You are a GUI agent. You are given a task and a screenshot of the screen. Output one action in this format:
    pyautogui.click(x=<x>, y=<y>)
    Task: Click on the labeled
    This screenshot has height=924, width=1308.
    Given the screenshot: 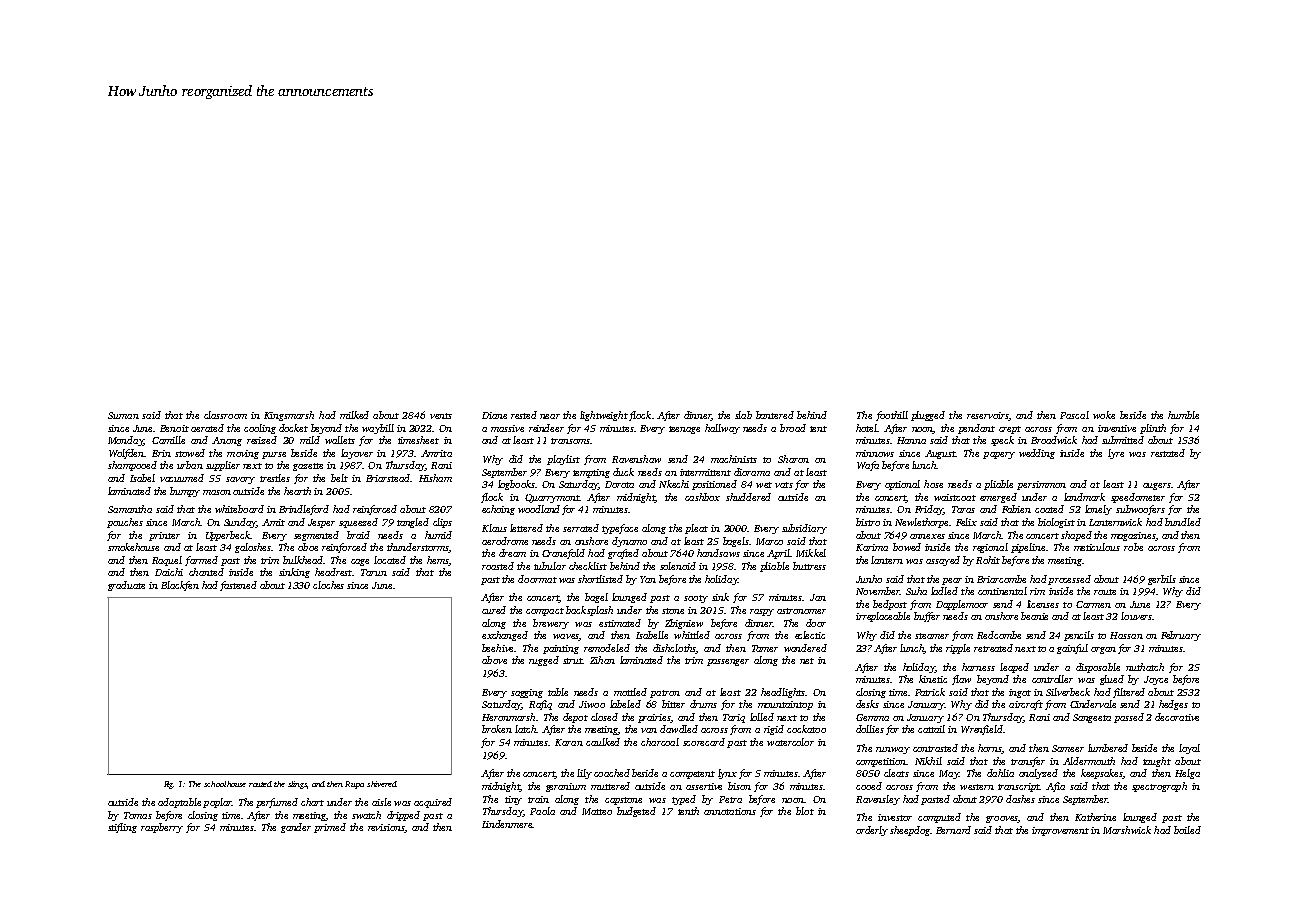 What is the action you would take?
    pyautogui.click(x=625, y=704)
